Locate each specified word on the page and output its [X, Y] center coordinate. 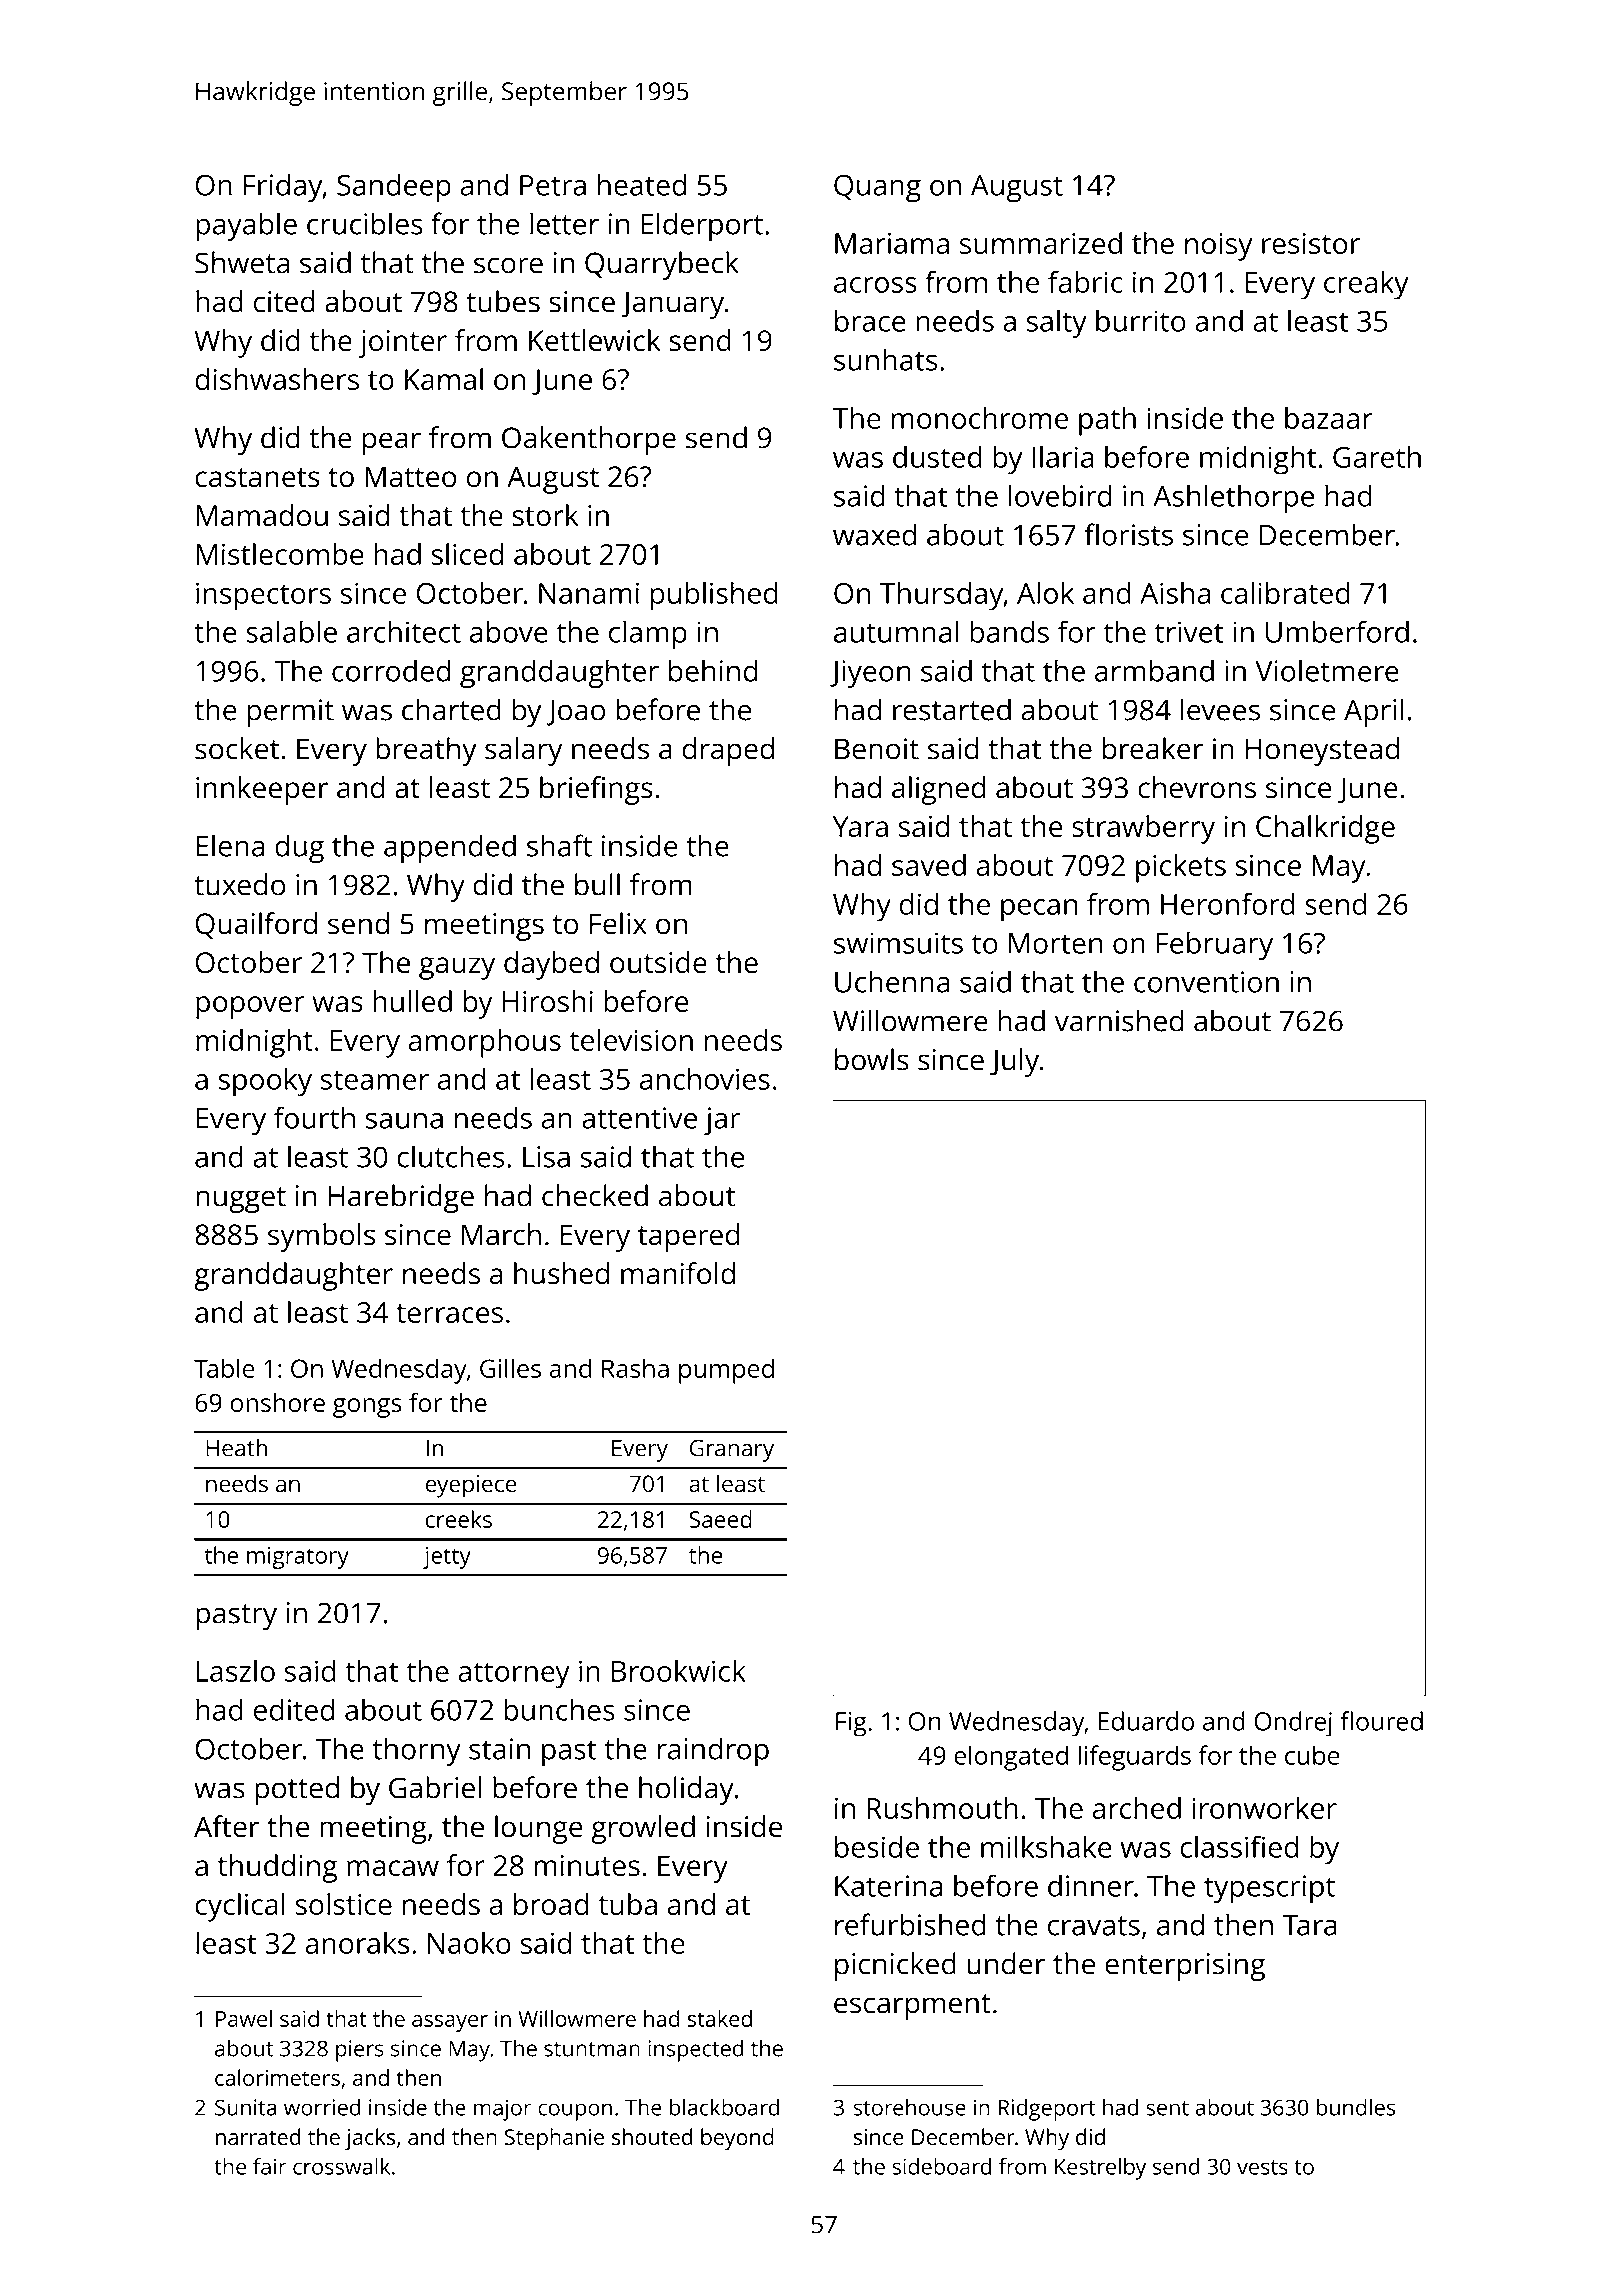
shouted [652, 2136]
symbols [321, 1237]
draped [728, 751]
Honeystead [1322, 751]
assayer [450, 2023]
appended [450, 848]
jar [722, 1121]
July [1014, 1062]
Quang [877, 188]
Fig [851, 1724]
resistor [1311, 243]
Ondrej [1293, 1724]
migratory [298, 1558]
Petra [553, 185]
